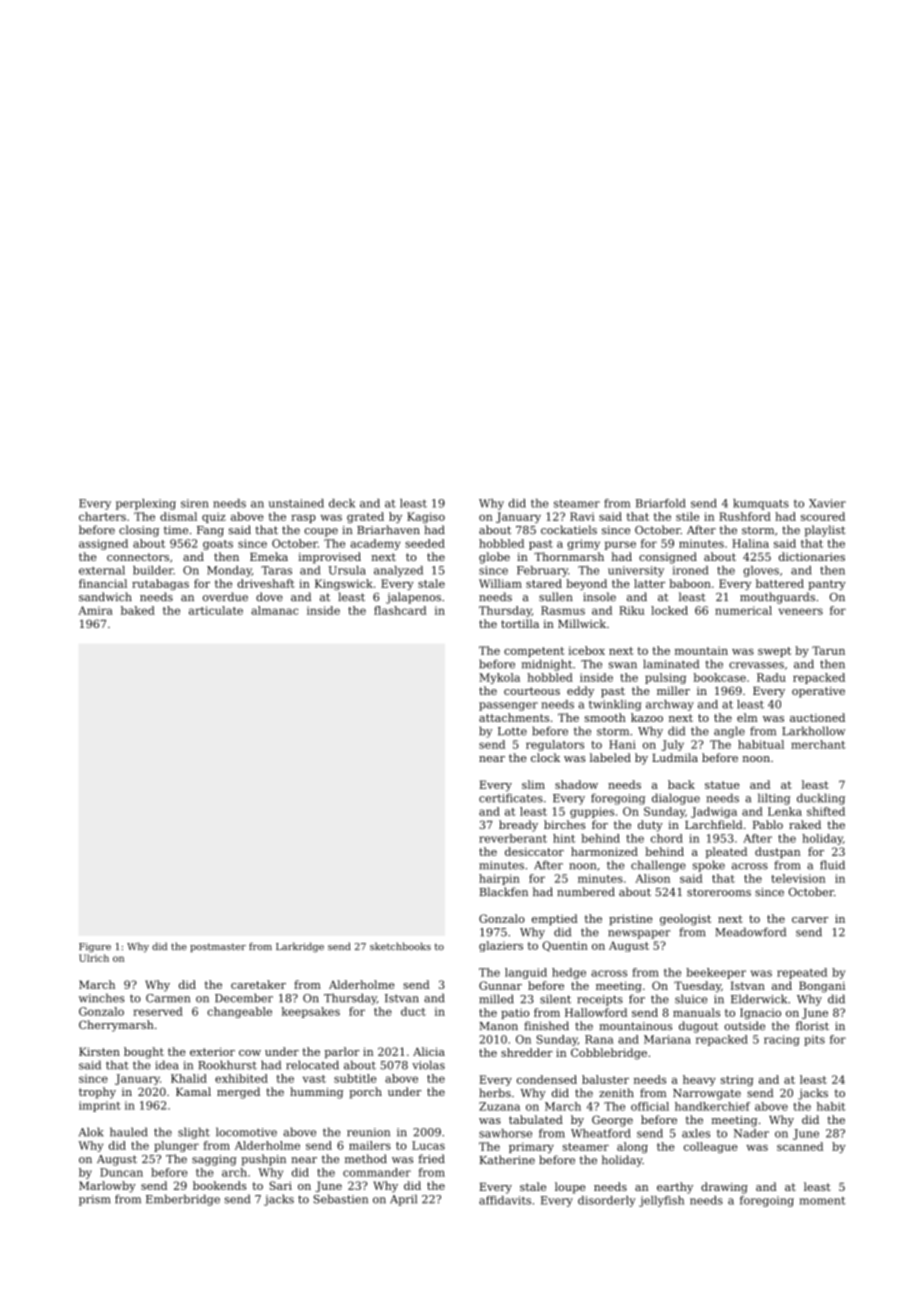  I want to click on Millwick, so click(582, 623).
